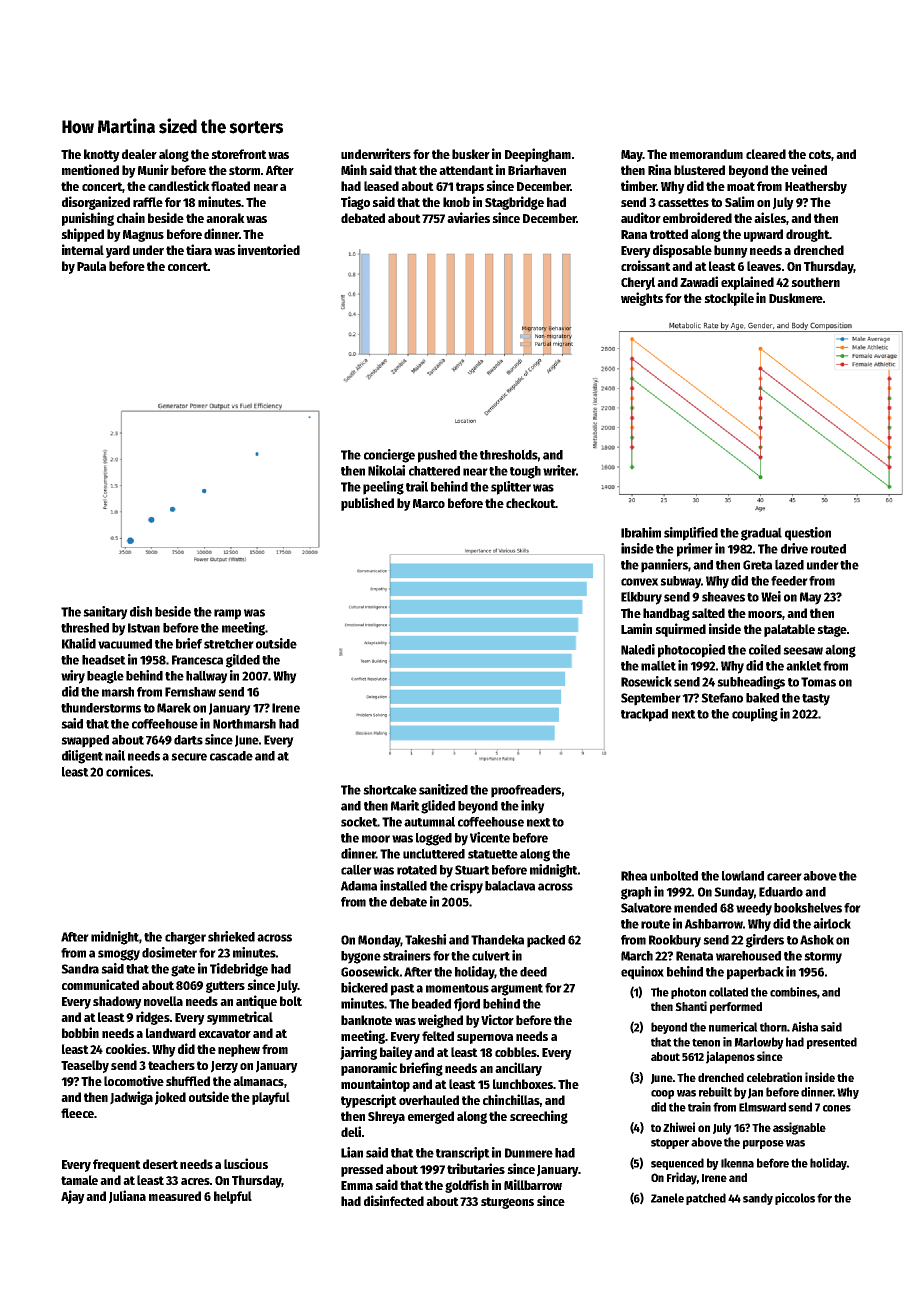 This screenshot has height=1308, width=924. I want to click on equinox, so click(642, 973).
